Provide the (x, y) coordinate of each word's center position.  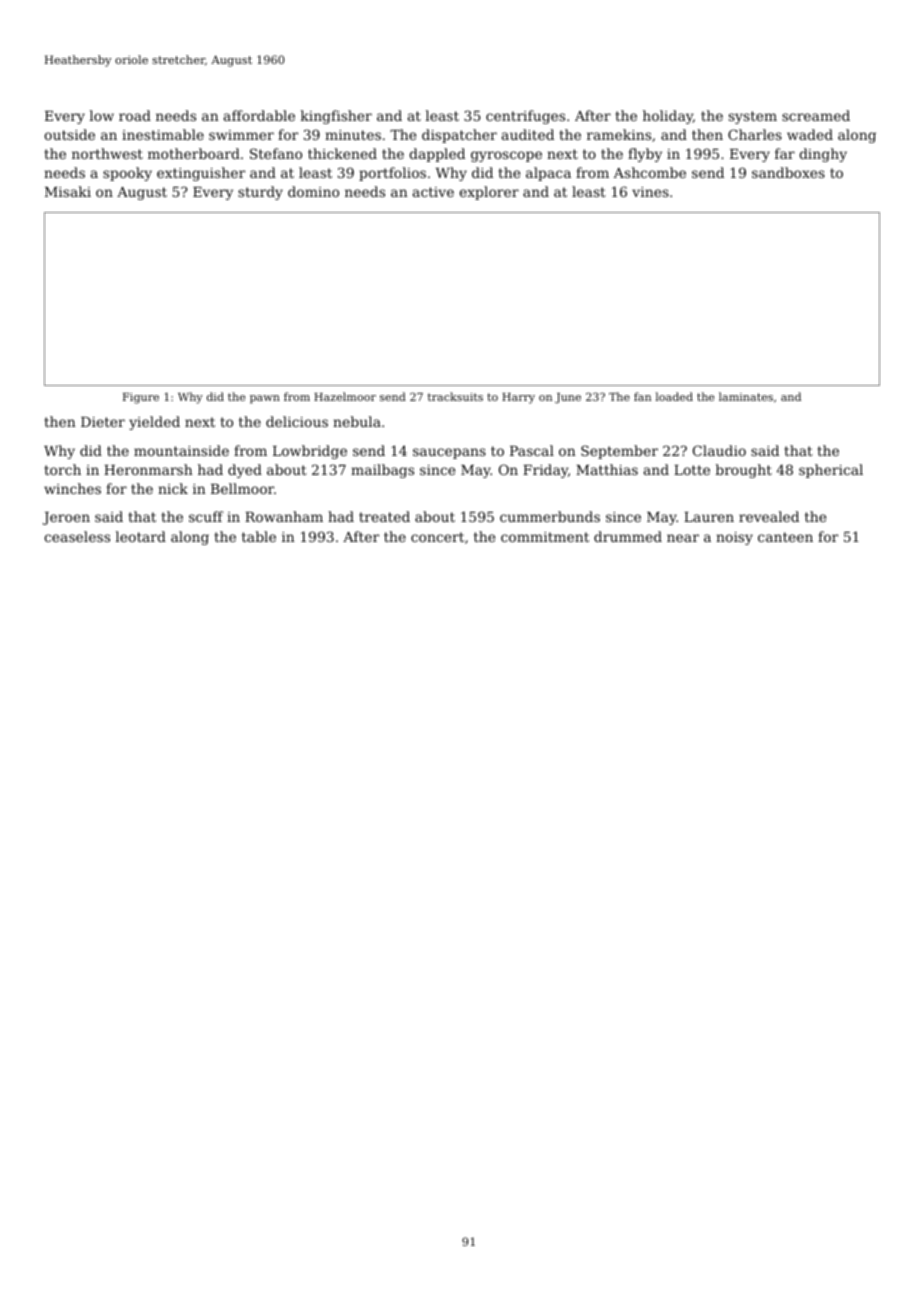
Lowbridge (310, 452)
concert (437, 537)
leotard (141, 536)
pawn (265, 399)
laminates (746, 396)
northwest (107, 153)
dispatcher (459, 136)
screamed (816, 115)
